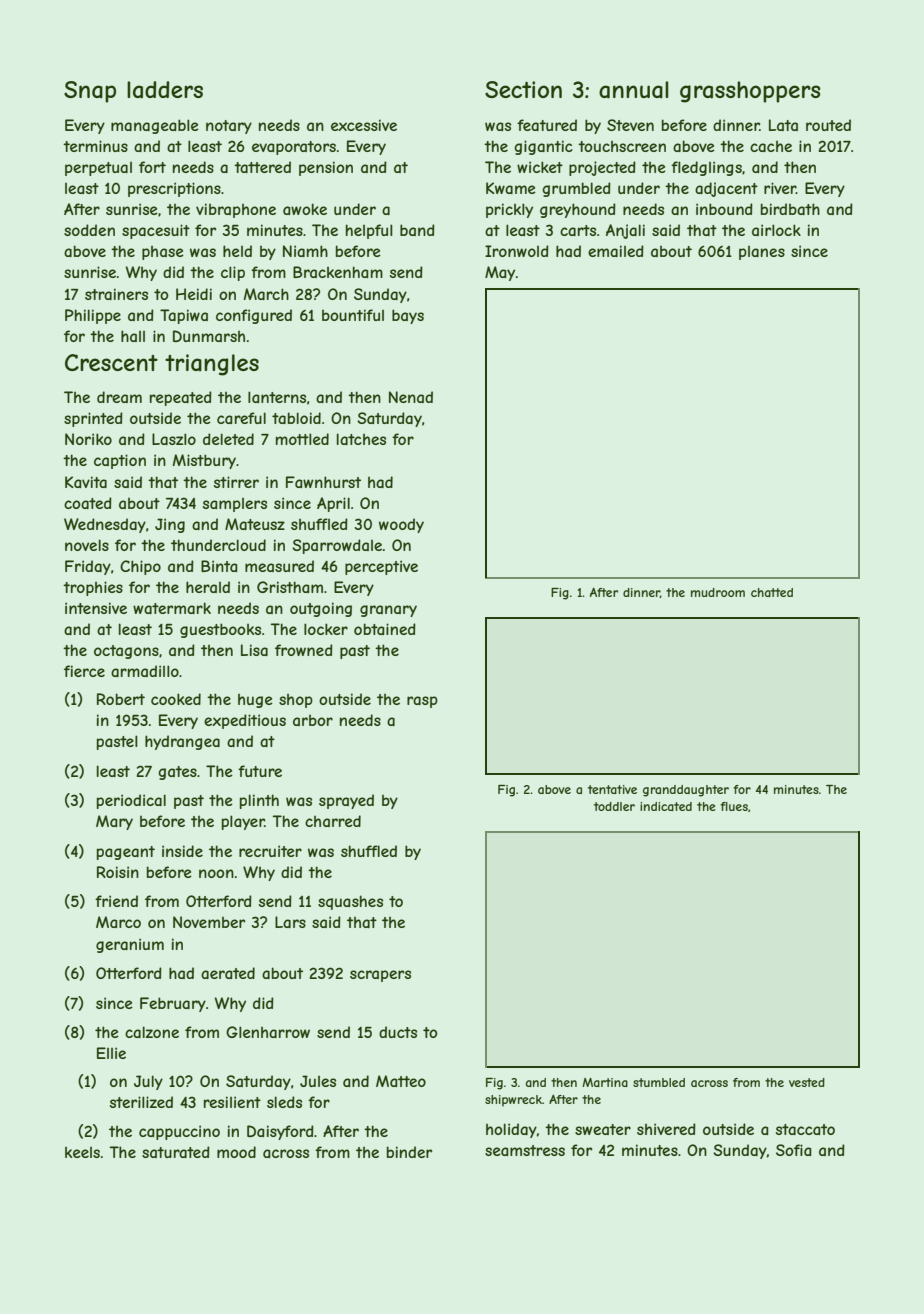 This screenshot has width=924, height=1314. I want to click on tentative, so click(612, 789).
